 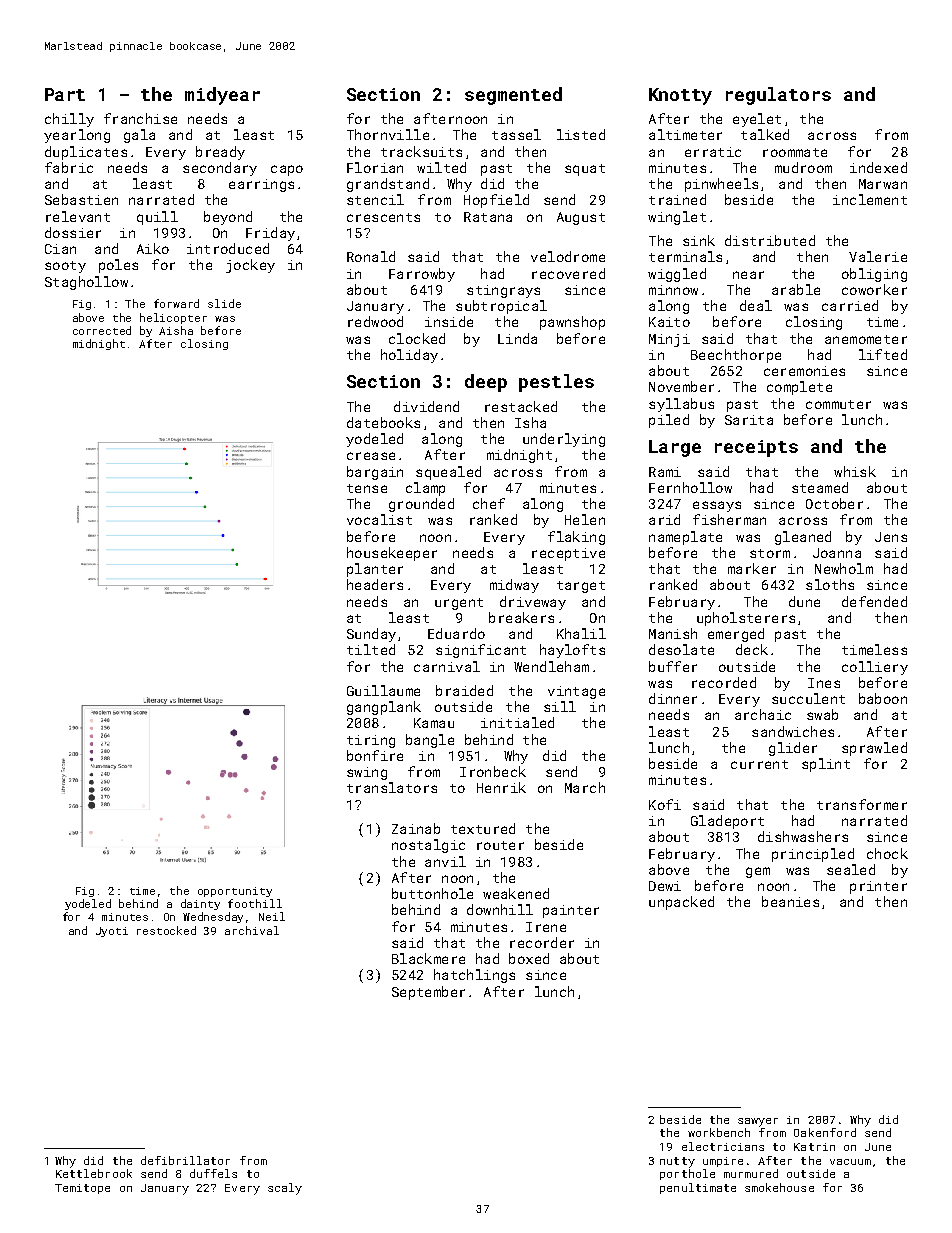 I want to click on sooty, so click(x=65, y=267).
